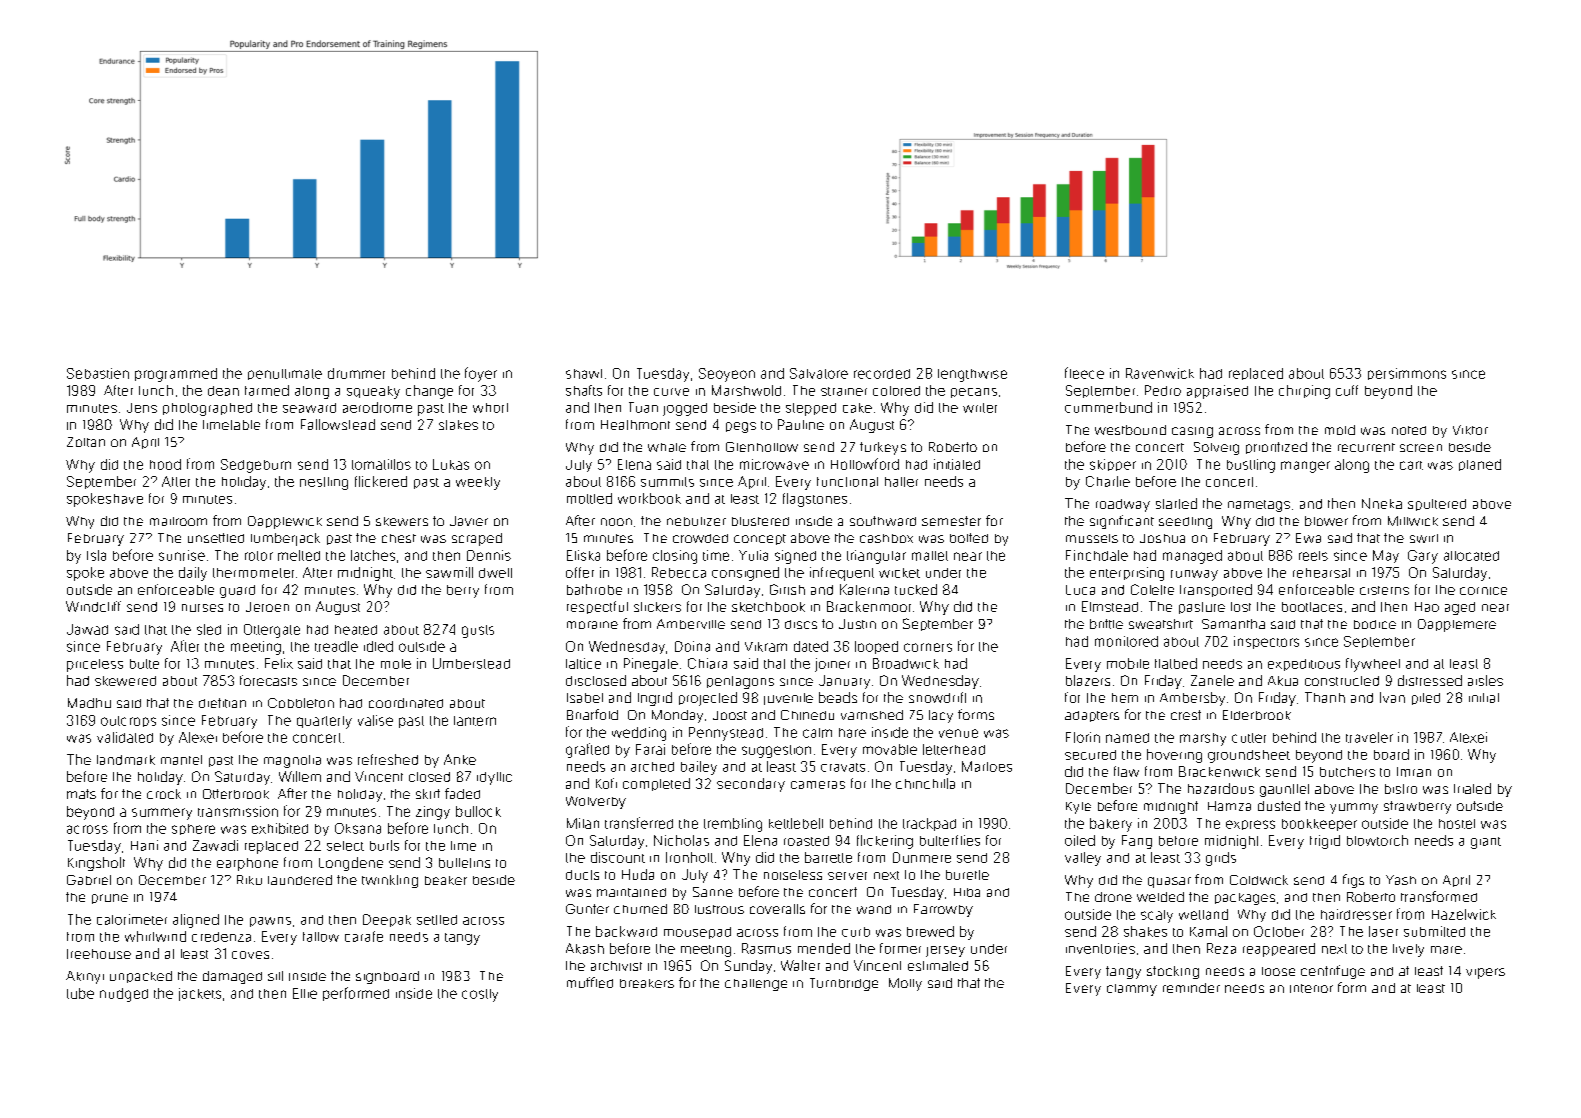  What do you see at coordinates (616, 522) in the document?
I see `noon` at bounding box center [616, 522].
